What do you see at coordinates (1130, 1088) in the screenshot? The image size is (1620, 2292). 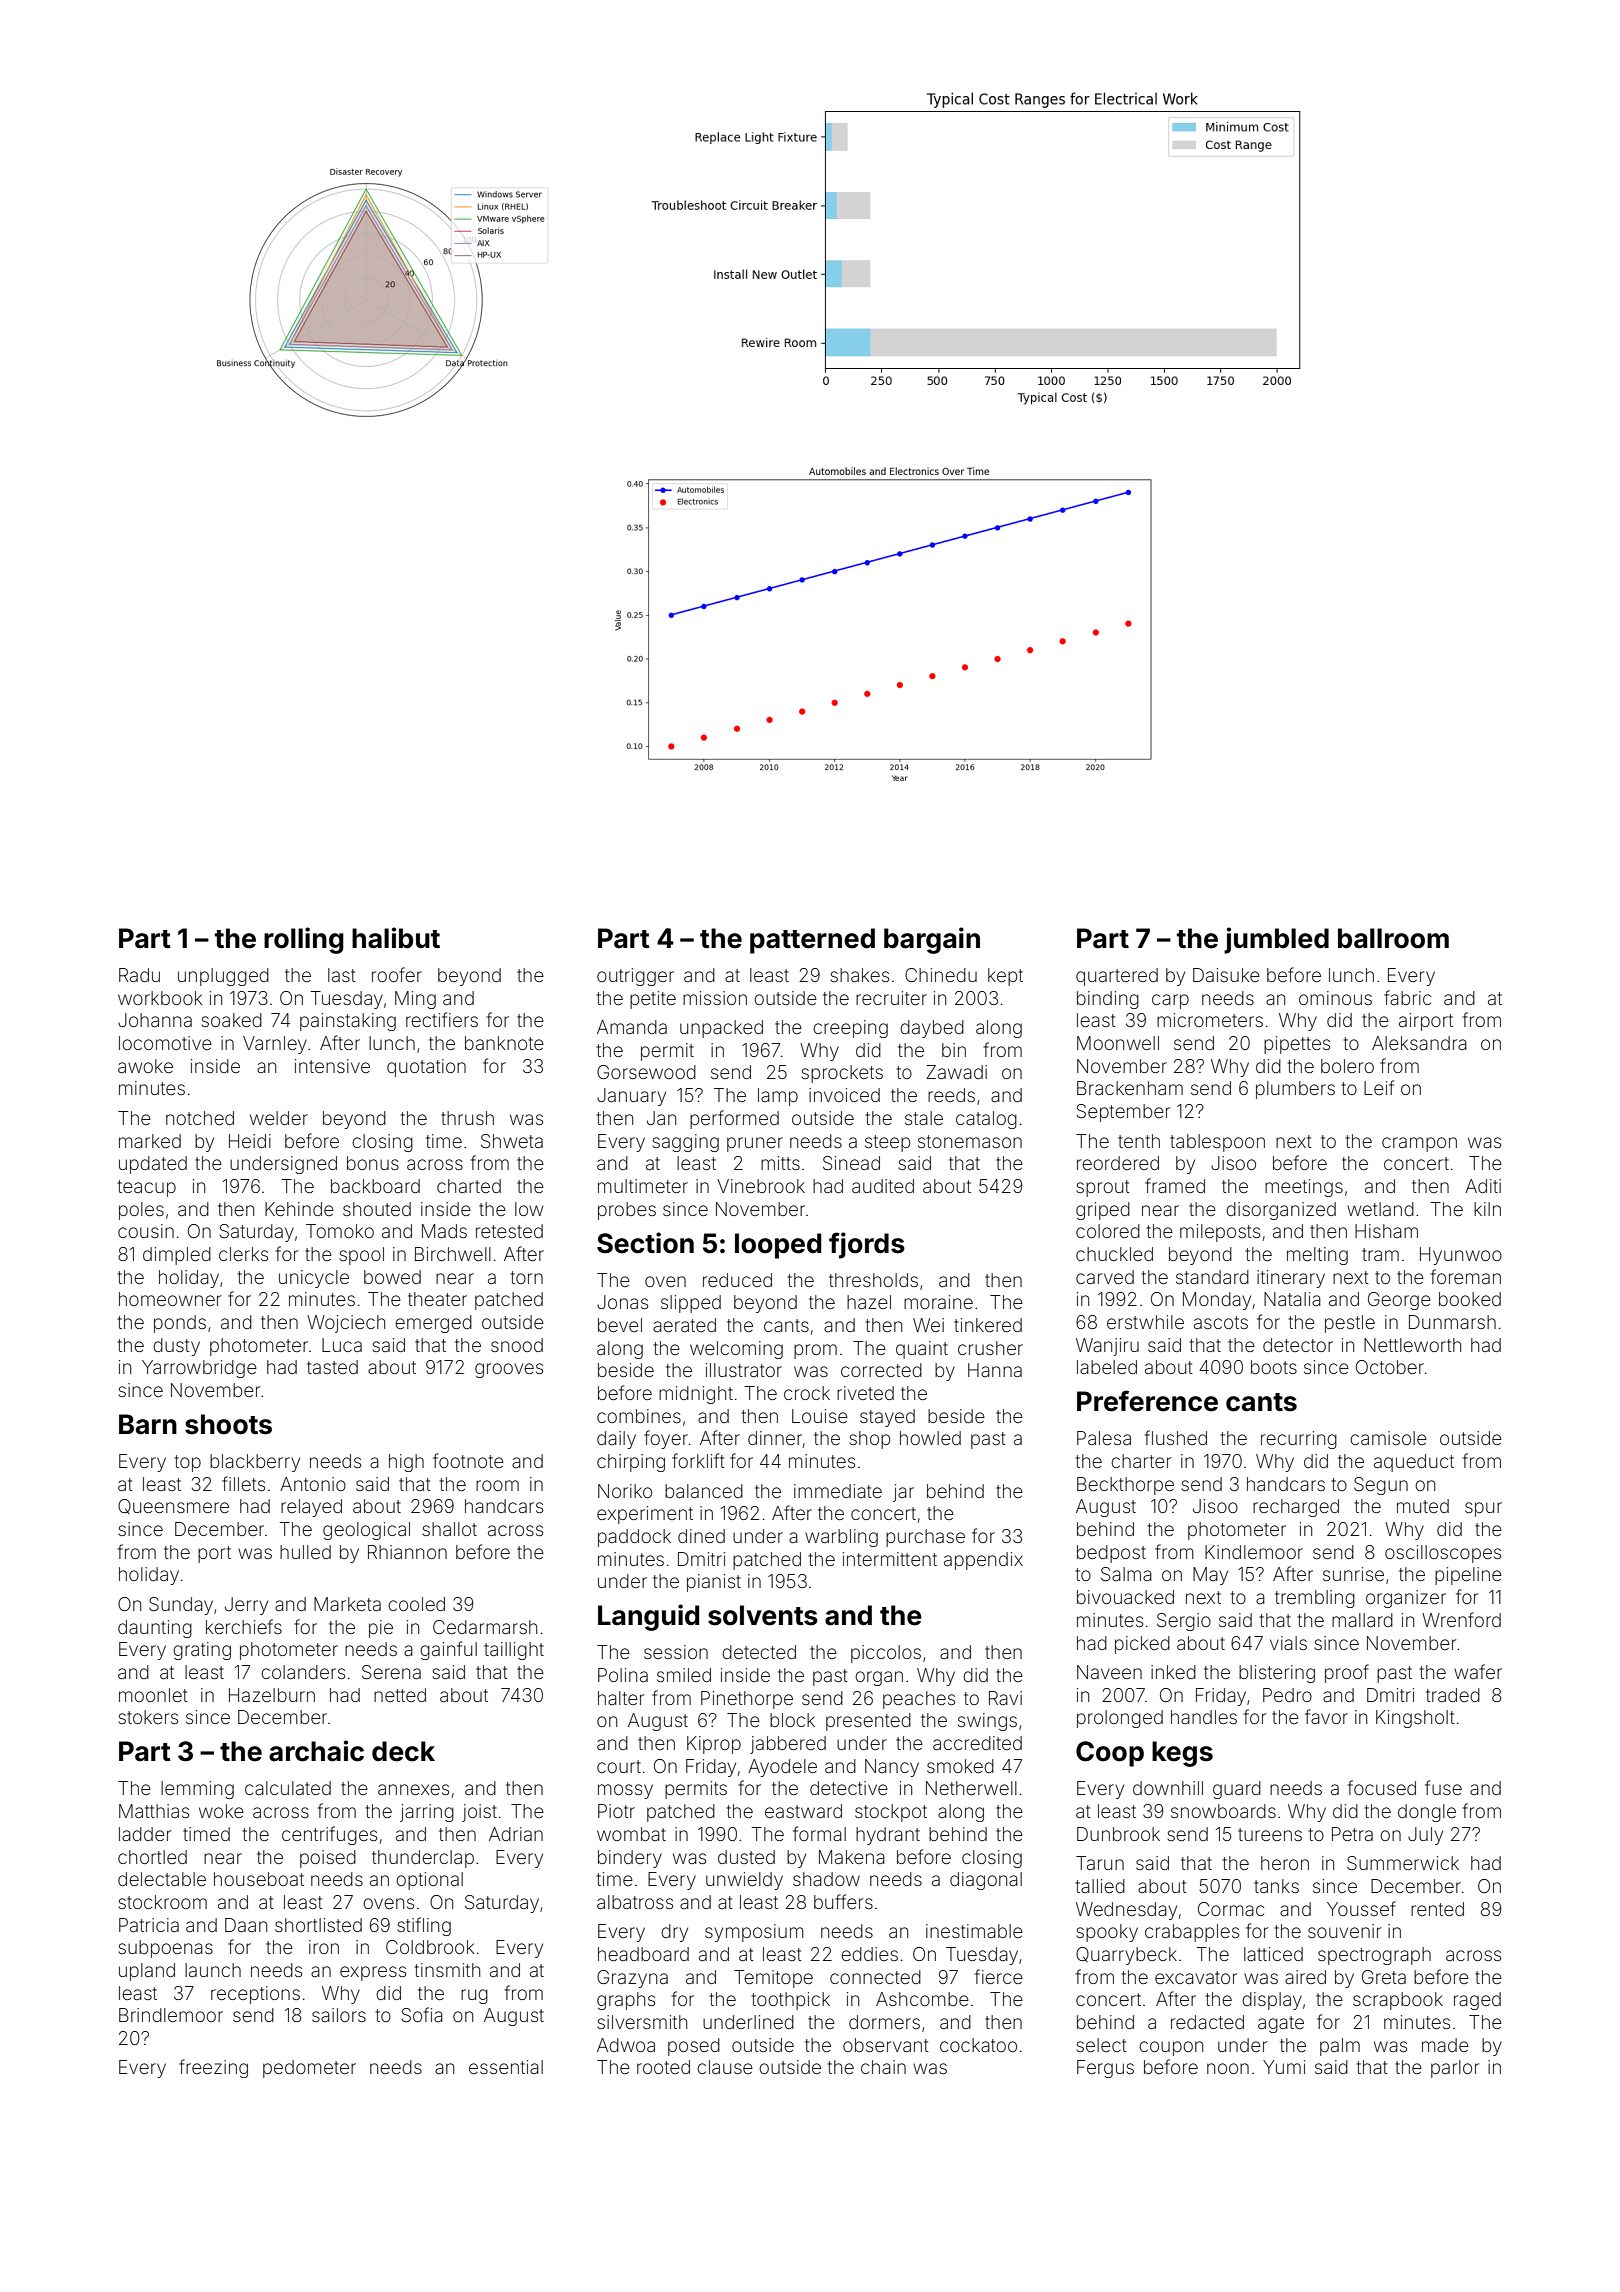 I see `Brackenham` at bounding box center [1130, 1088].
